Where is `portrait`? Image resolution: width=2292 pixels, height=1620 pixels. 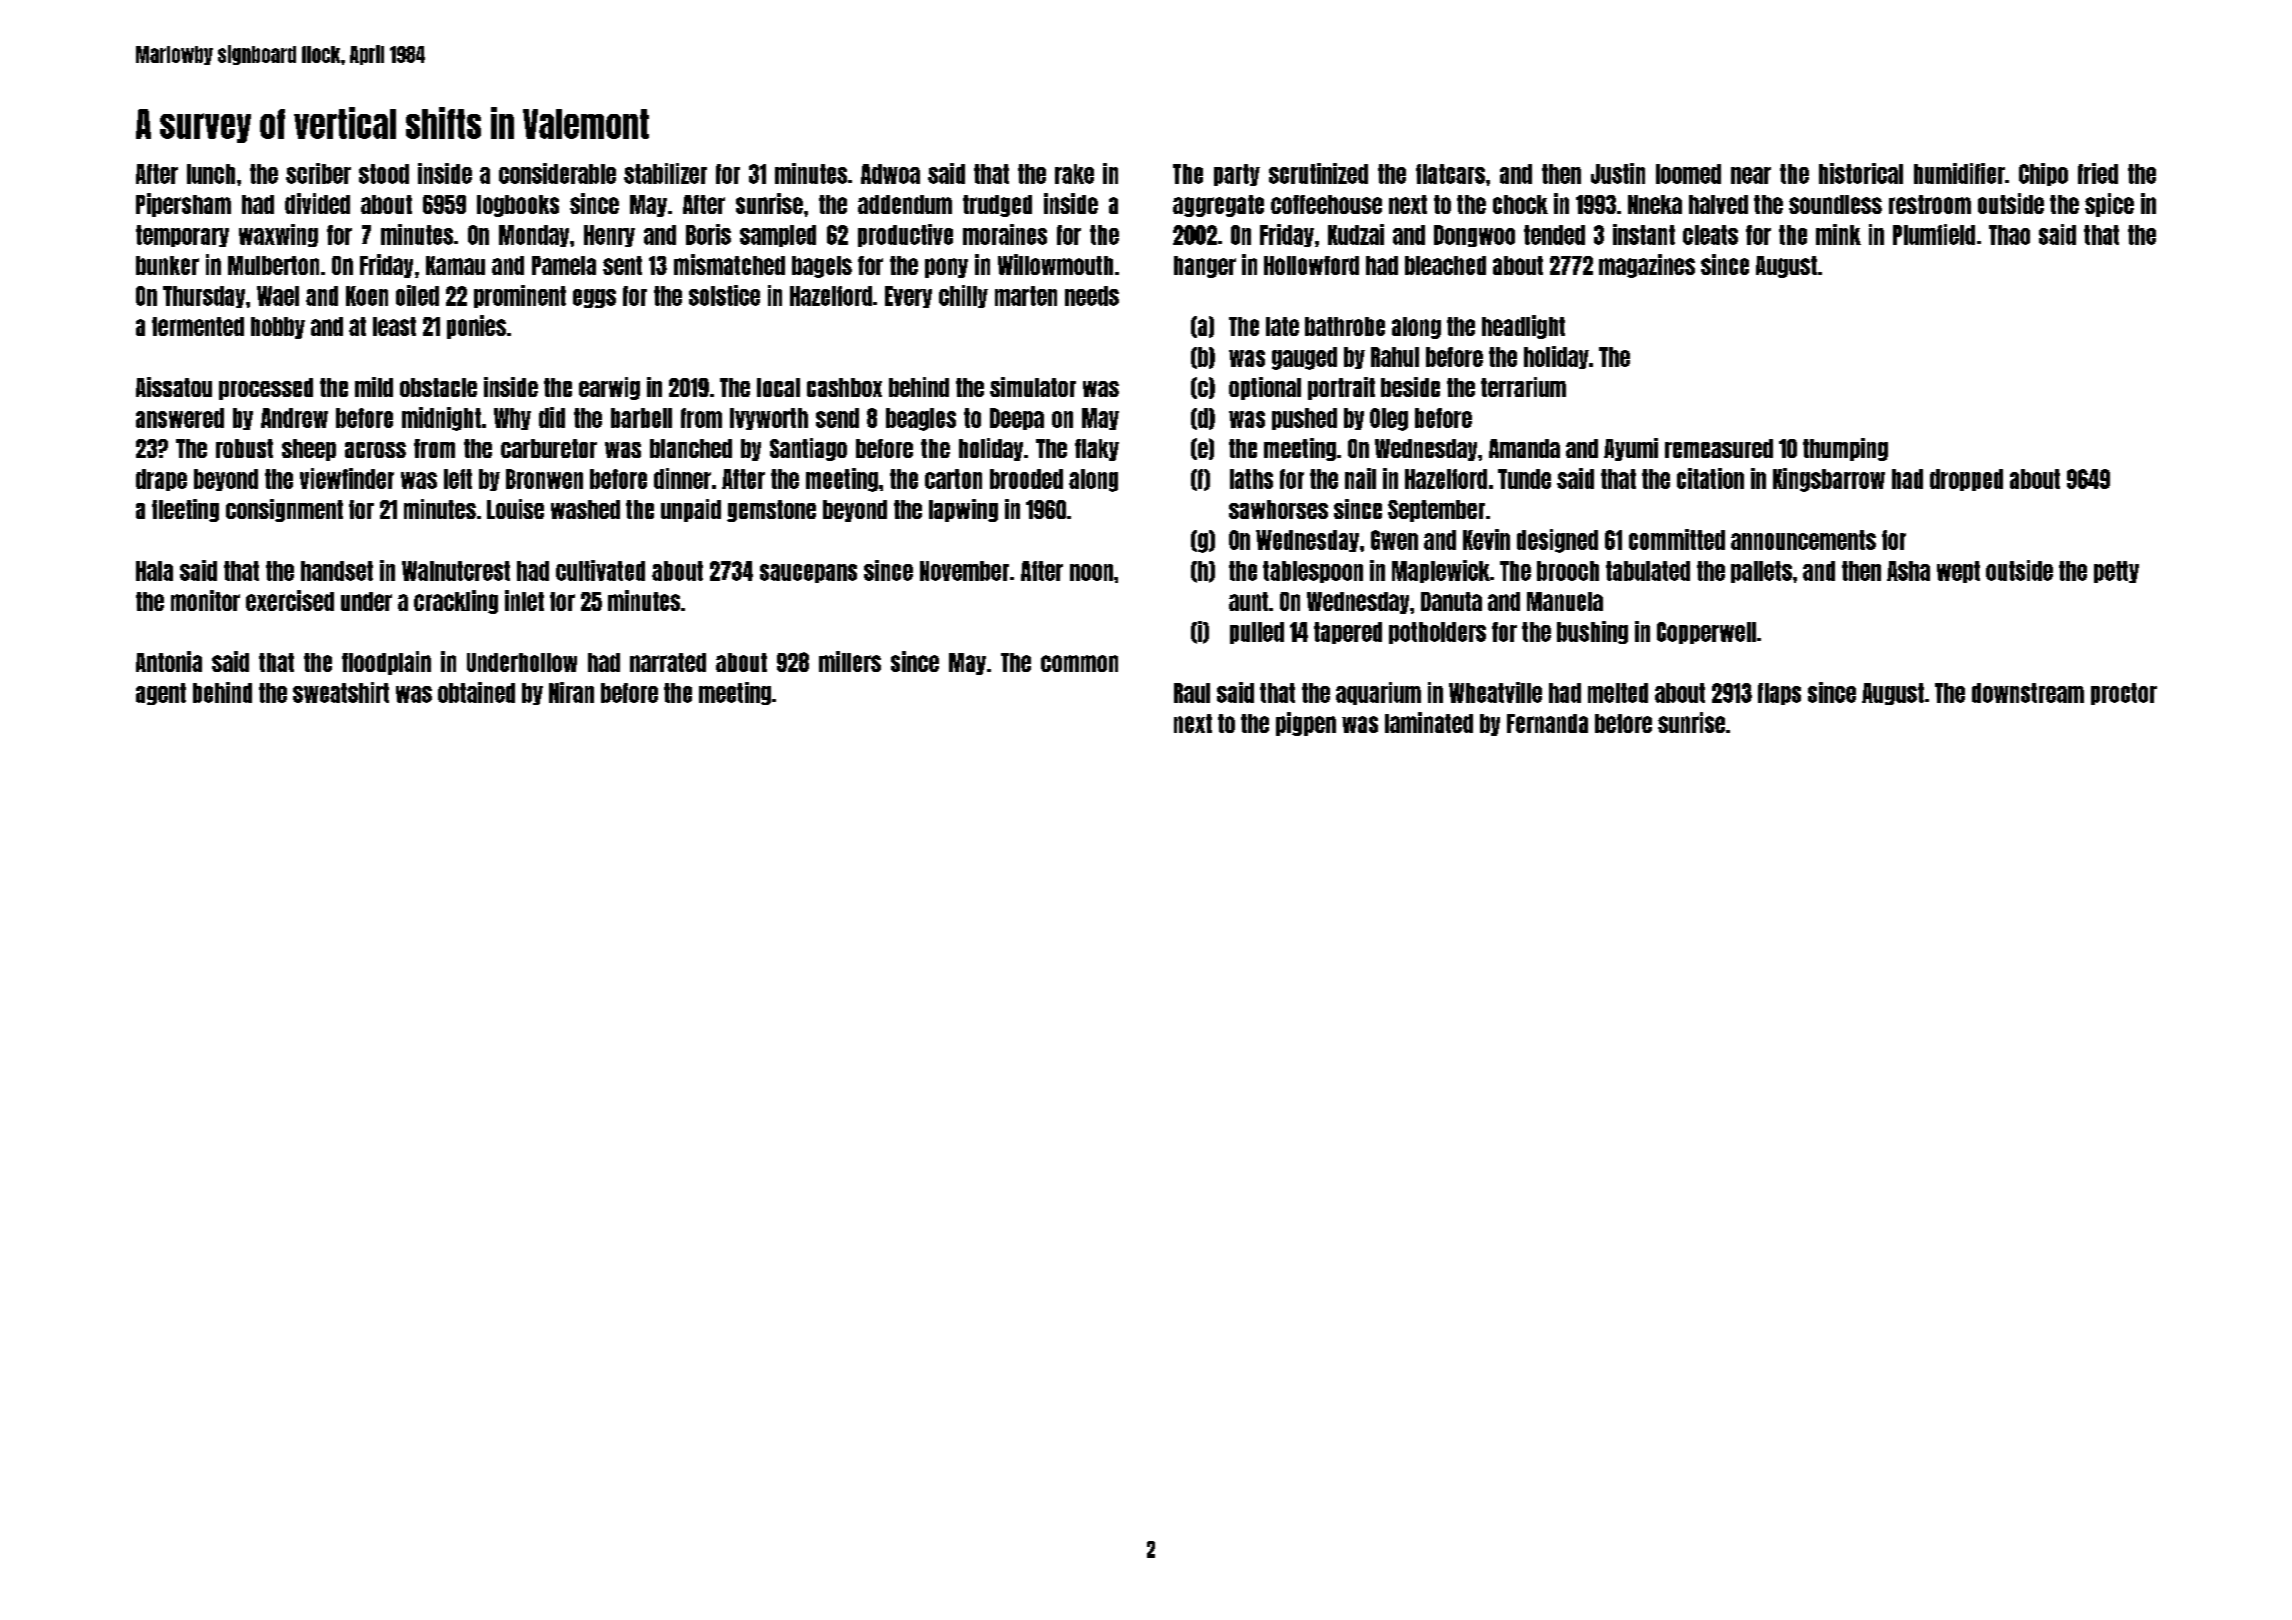 portrait is located at coordinates (1341, 388).
